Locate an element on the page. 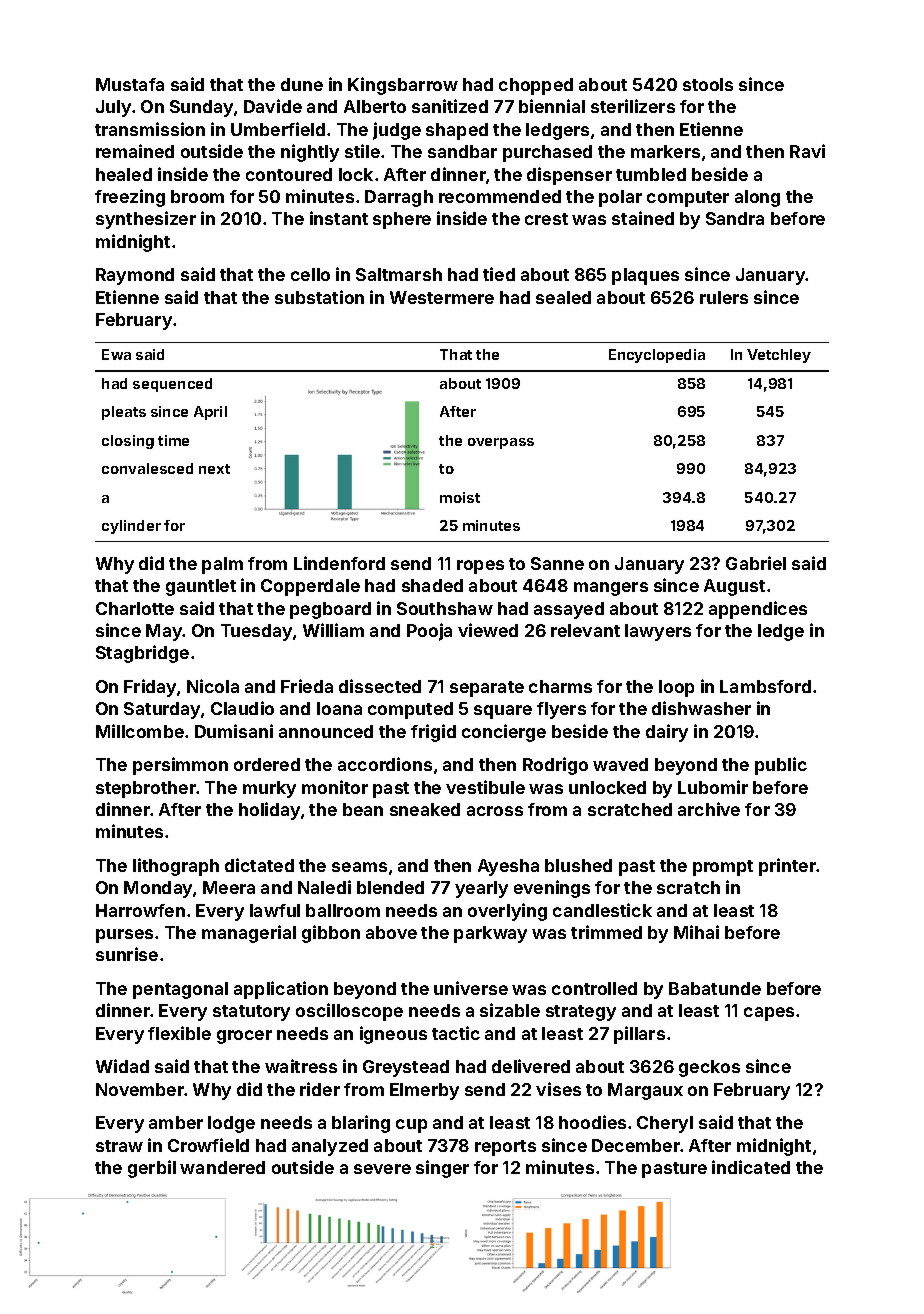  dairy is located at coordinates (667, 733).
